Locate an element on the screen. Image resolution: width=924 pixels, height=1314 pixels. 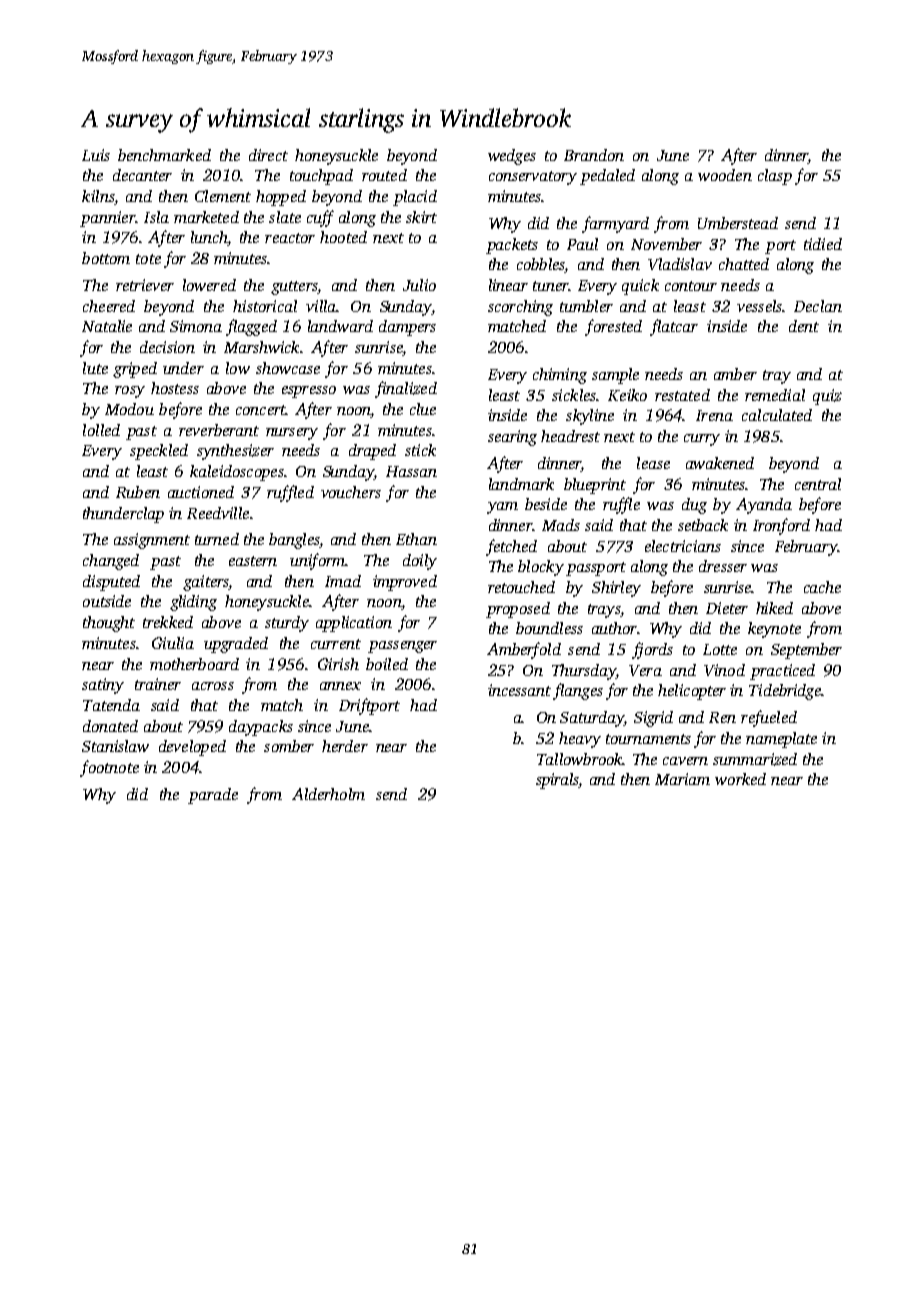
remedial is located at coordinates (775, 395).
